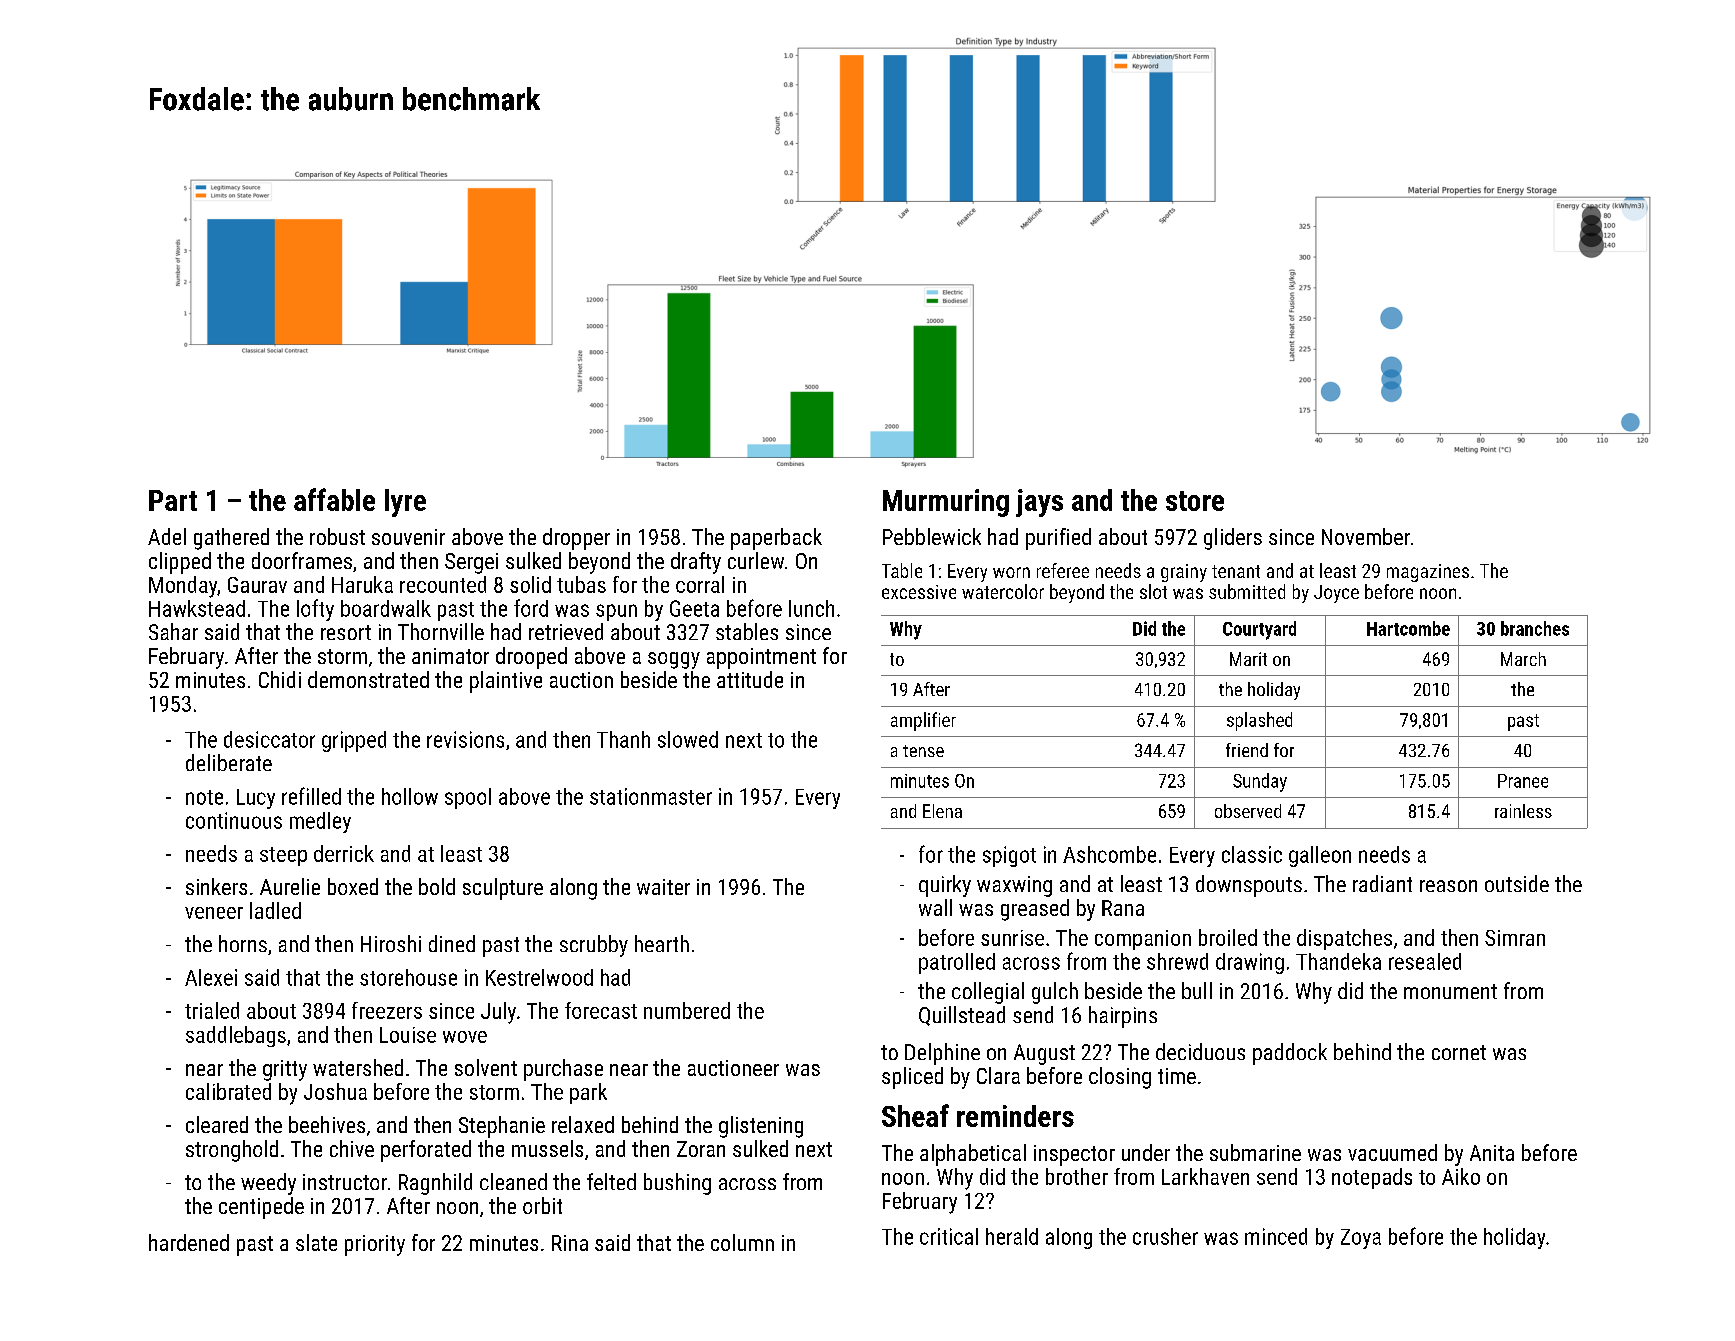 This screenshot has width=1735, height=1341. What do you see at coordinates (957, 963) in the screenshot?
I see `patrolled` at bounding box center [957, 963].
